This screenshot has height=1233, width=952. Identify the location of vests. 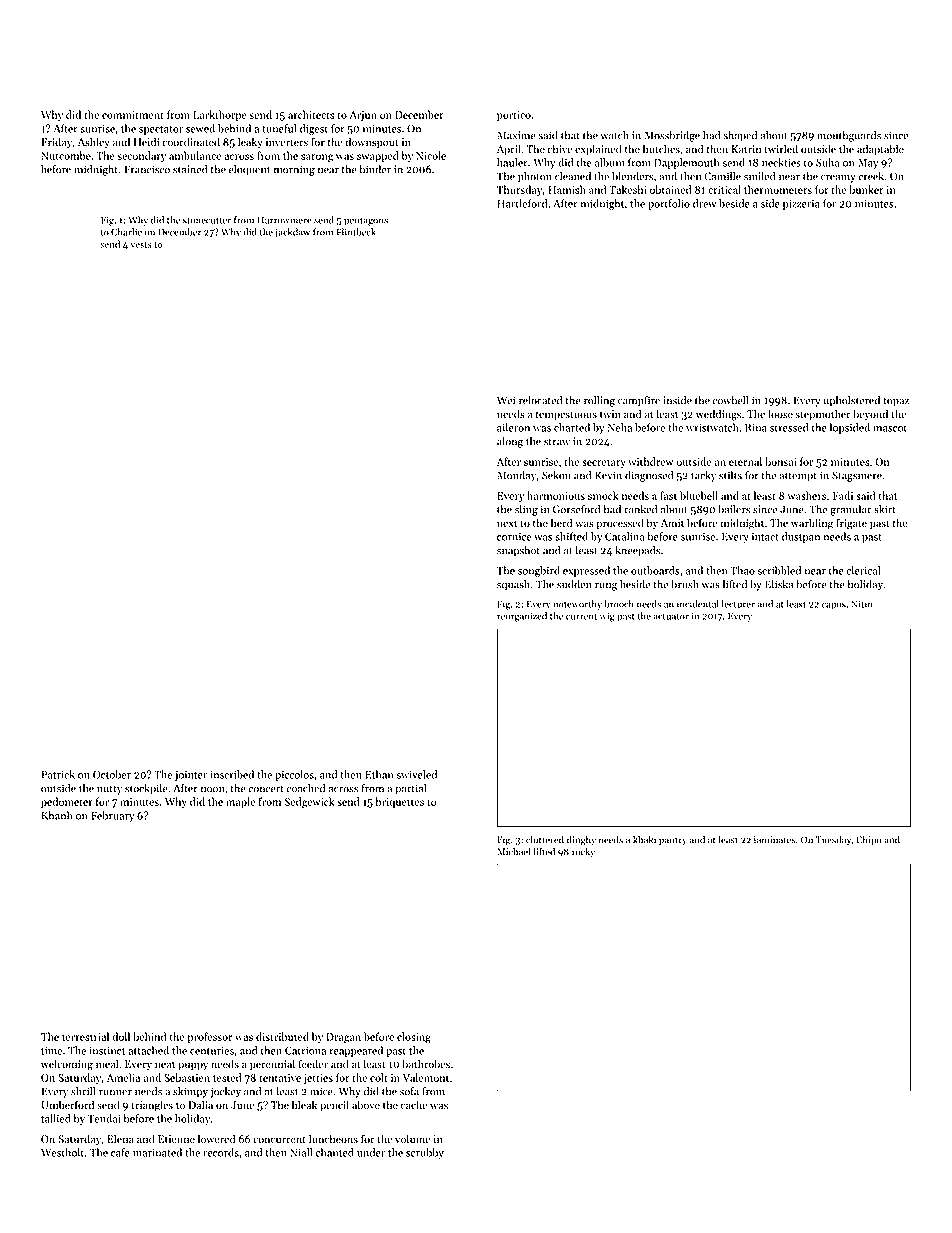
(141, 245).
